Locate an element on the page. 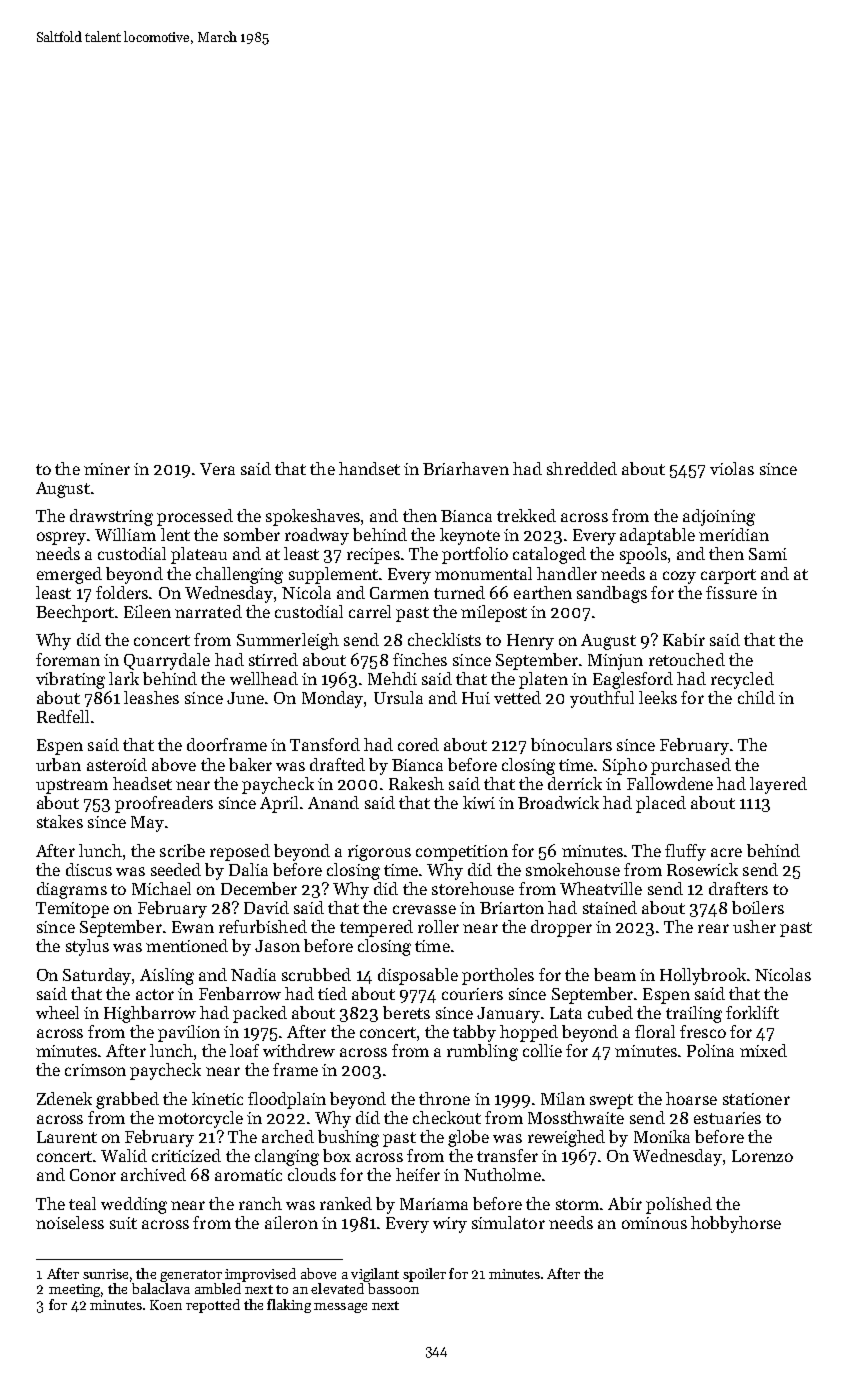  Koen is located at coordinates (166, 1305).
